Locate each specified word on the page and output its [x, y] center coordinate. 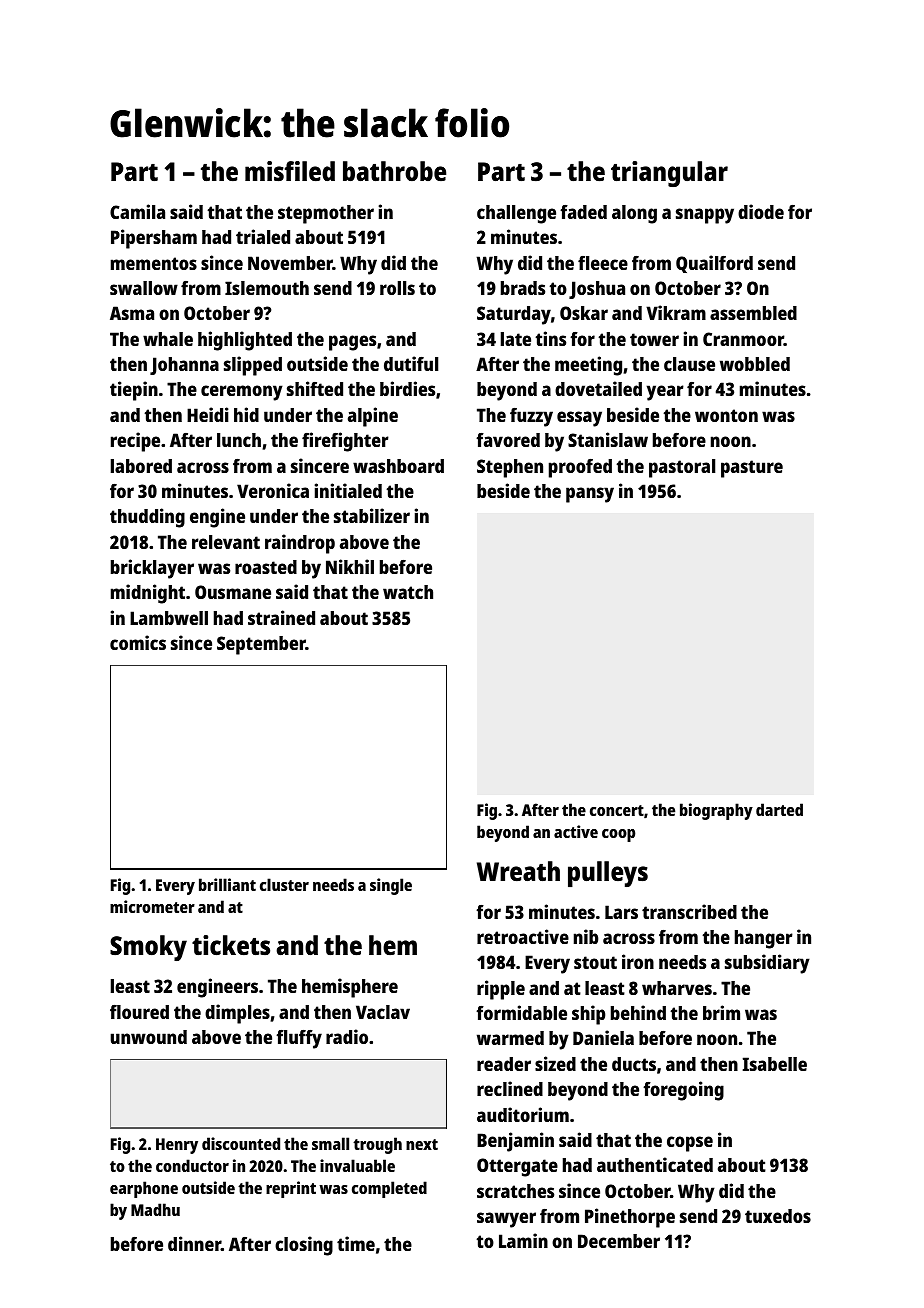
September [261, 645]
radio [347, 1036]
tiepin [134, 391]
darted [779, 809]
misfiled [290, 171]
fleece [603, 263]
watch [408, 592]
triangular [669, 174]
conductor [192, 1165]
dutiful [411, 363]
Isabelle [775, 1064]
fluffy [299, 1039]
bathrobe [394, 171]
